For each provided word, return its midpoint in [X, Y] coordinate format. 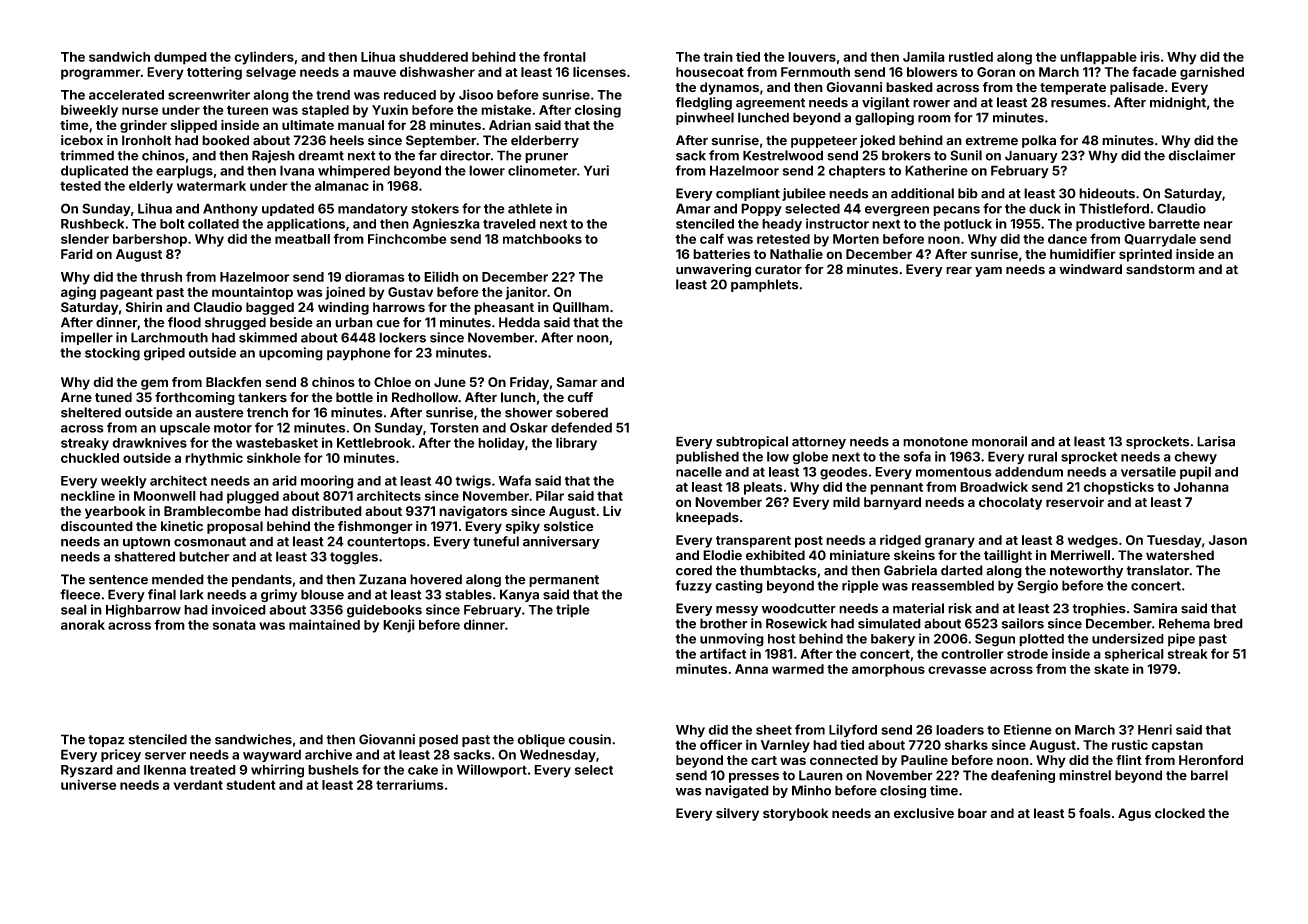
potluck [968, 225]
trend [333, 95]
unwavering [713, 270]
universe [88, 784]
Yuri [596, 170]
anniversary [561, 542]
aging [78, 293]
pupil [1195, 473]
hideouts [1107, 193]
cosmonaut [210, 542]
